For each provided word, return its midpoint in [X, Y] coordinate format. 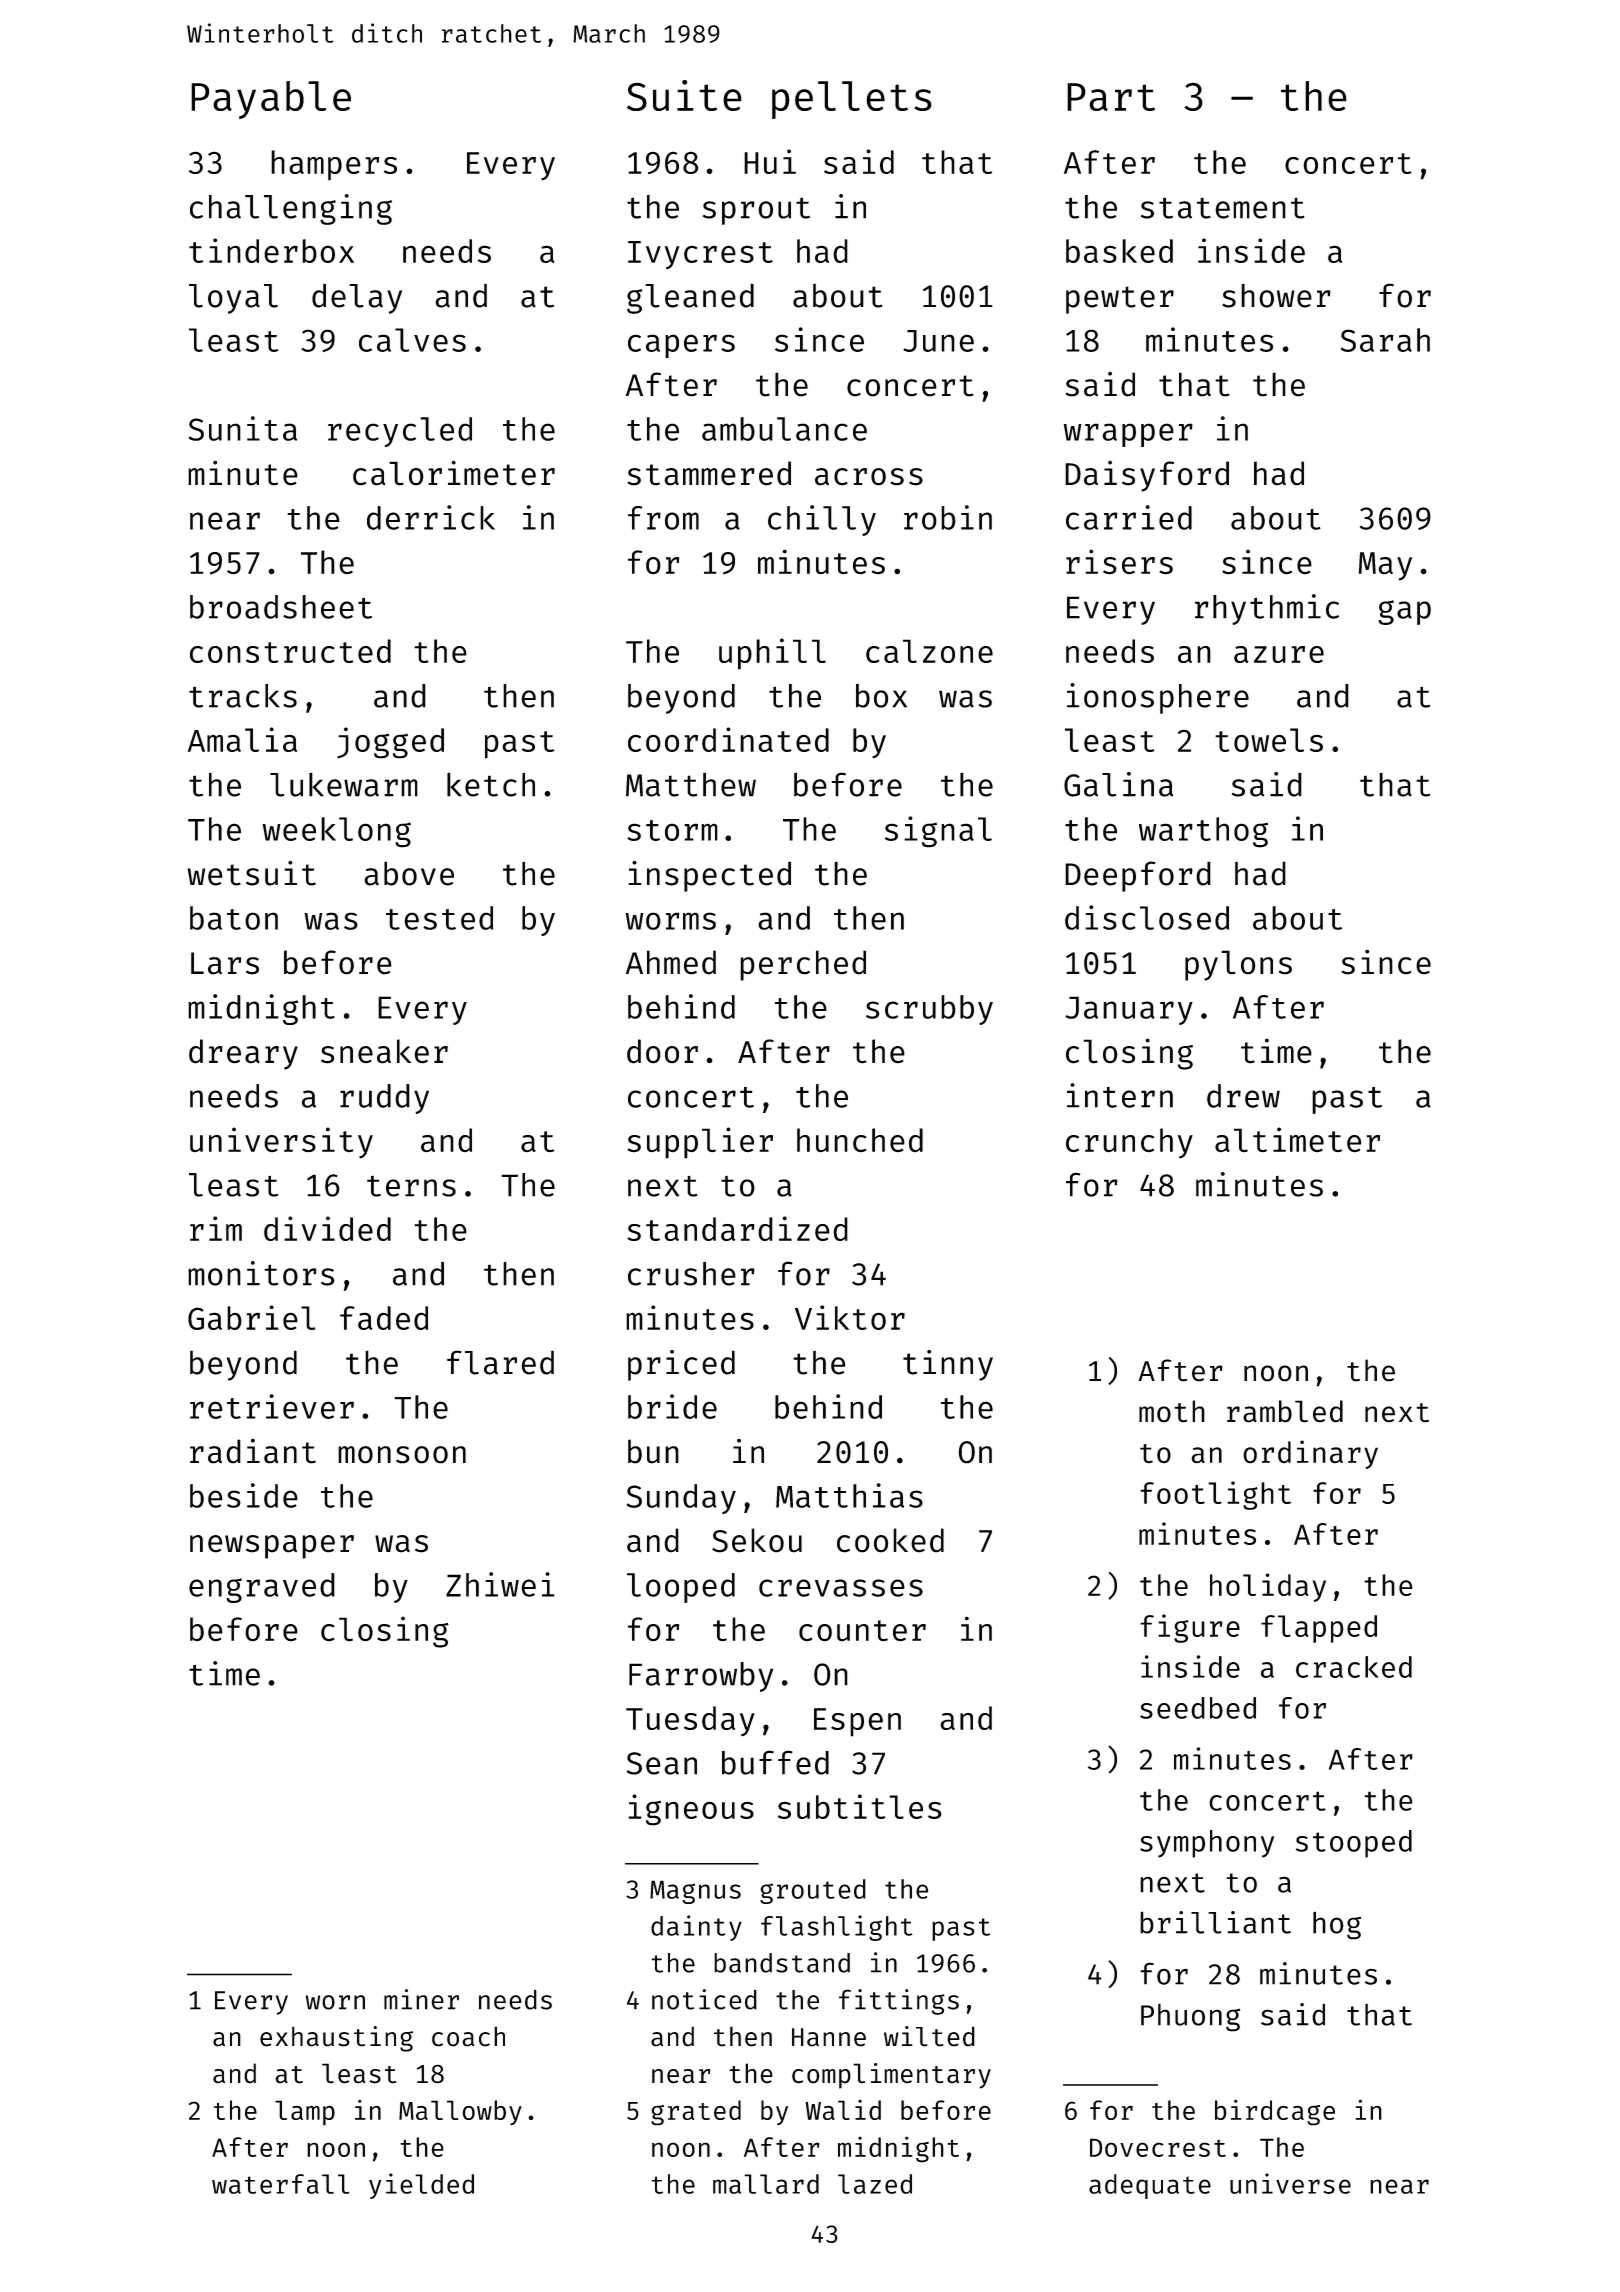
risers [1119, 562]
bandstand [782, 1963]
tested [439, 918]
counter [862, 1631]
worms [670, 921]
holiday [1268, 1587]
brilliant [1215, 1922]
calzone [929, 651]
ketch [491, 784]
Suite [684, 95]
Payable [271, 100]
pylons [1238, 965]
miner [421, 1999]
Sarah [1385, 340]
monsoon [402, 1455]
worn [335, 2002]
